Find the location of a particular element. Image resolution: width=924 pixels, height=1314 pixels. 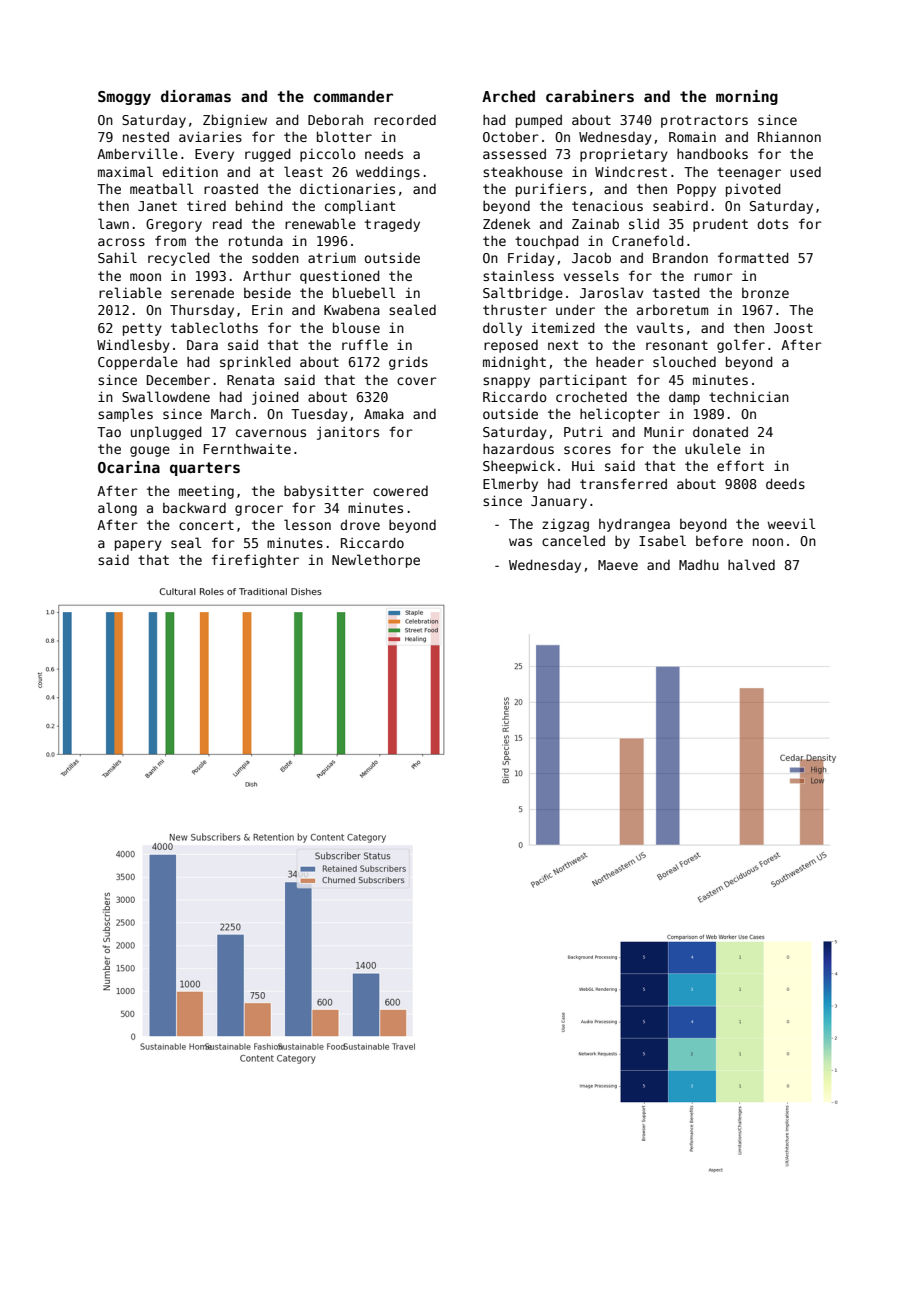

Amaka is located at coordinates (384, 413).
